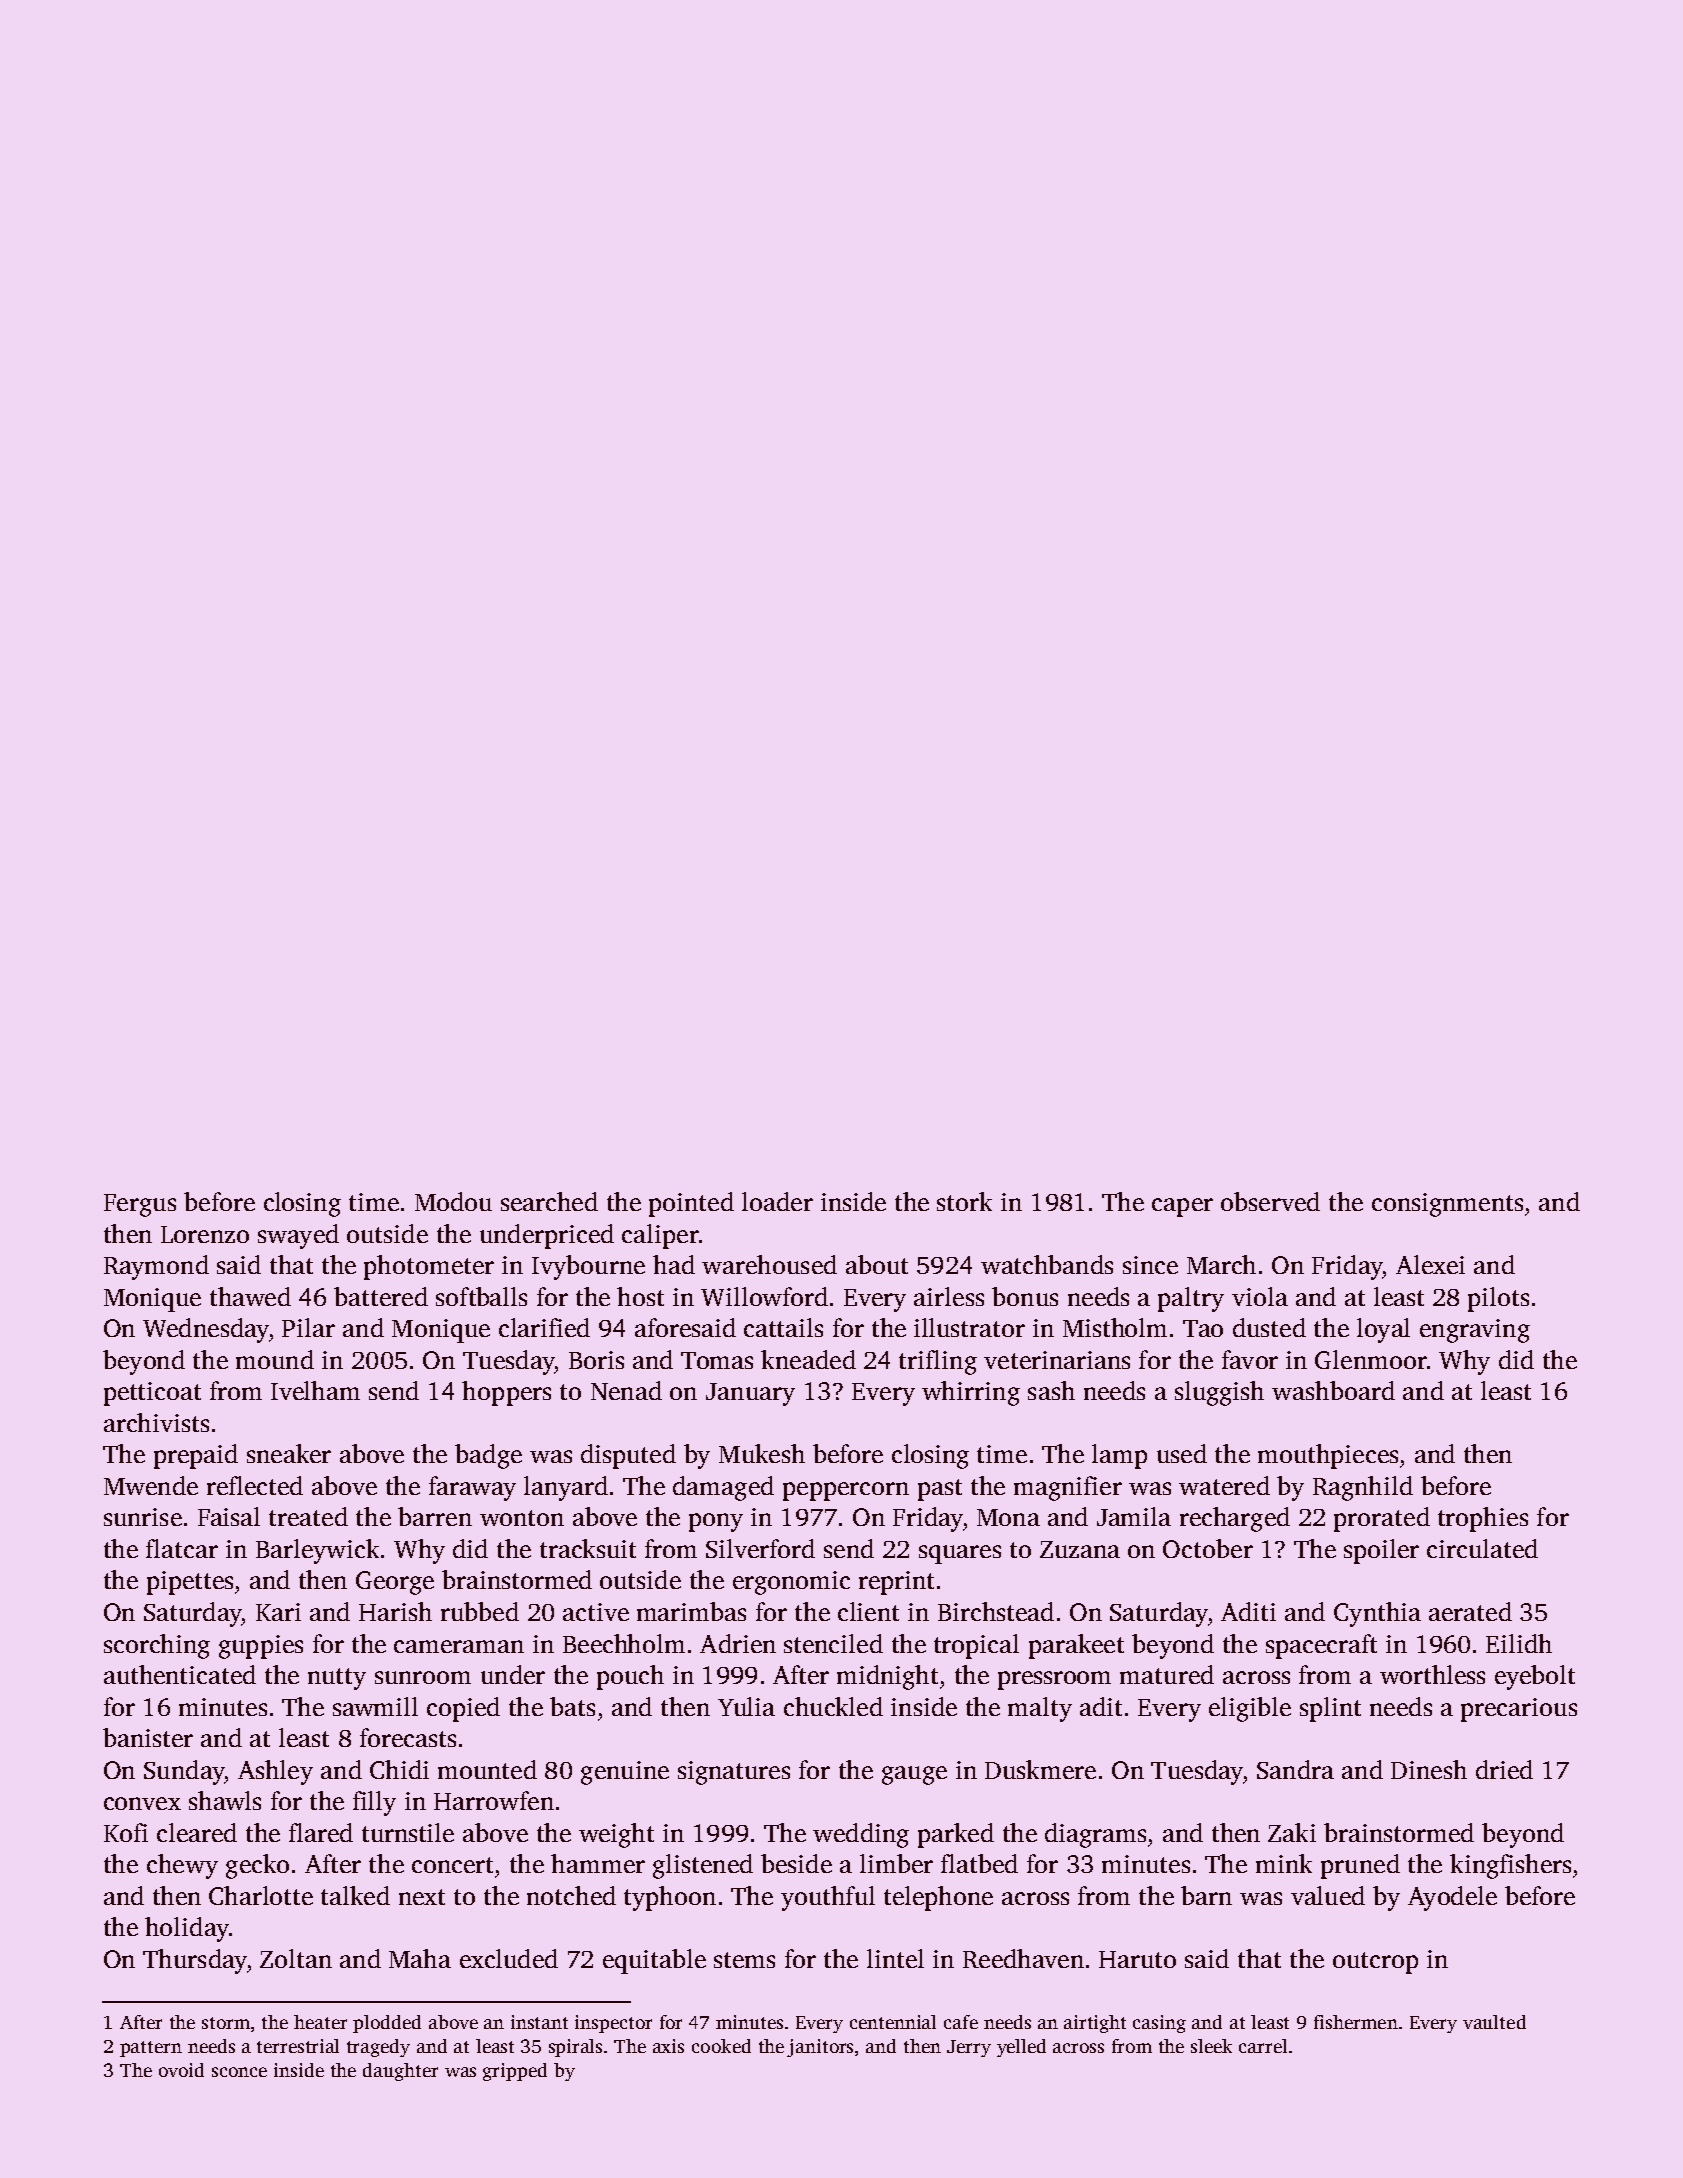  I want to click on past, so click(940, 1490).
